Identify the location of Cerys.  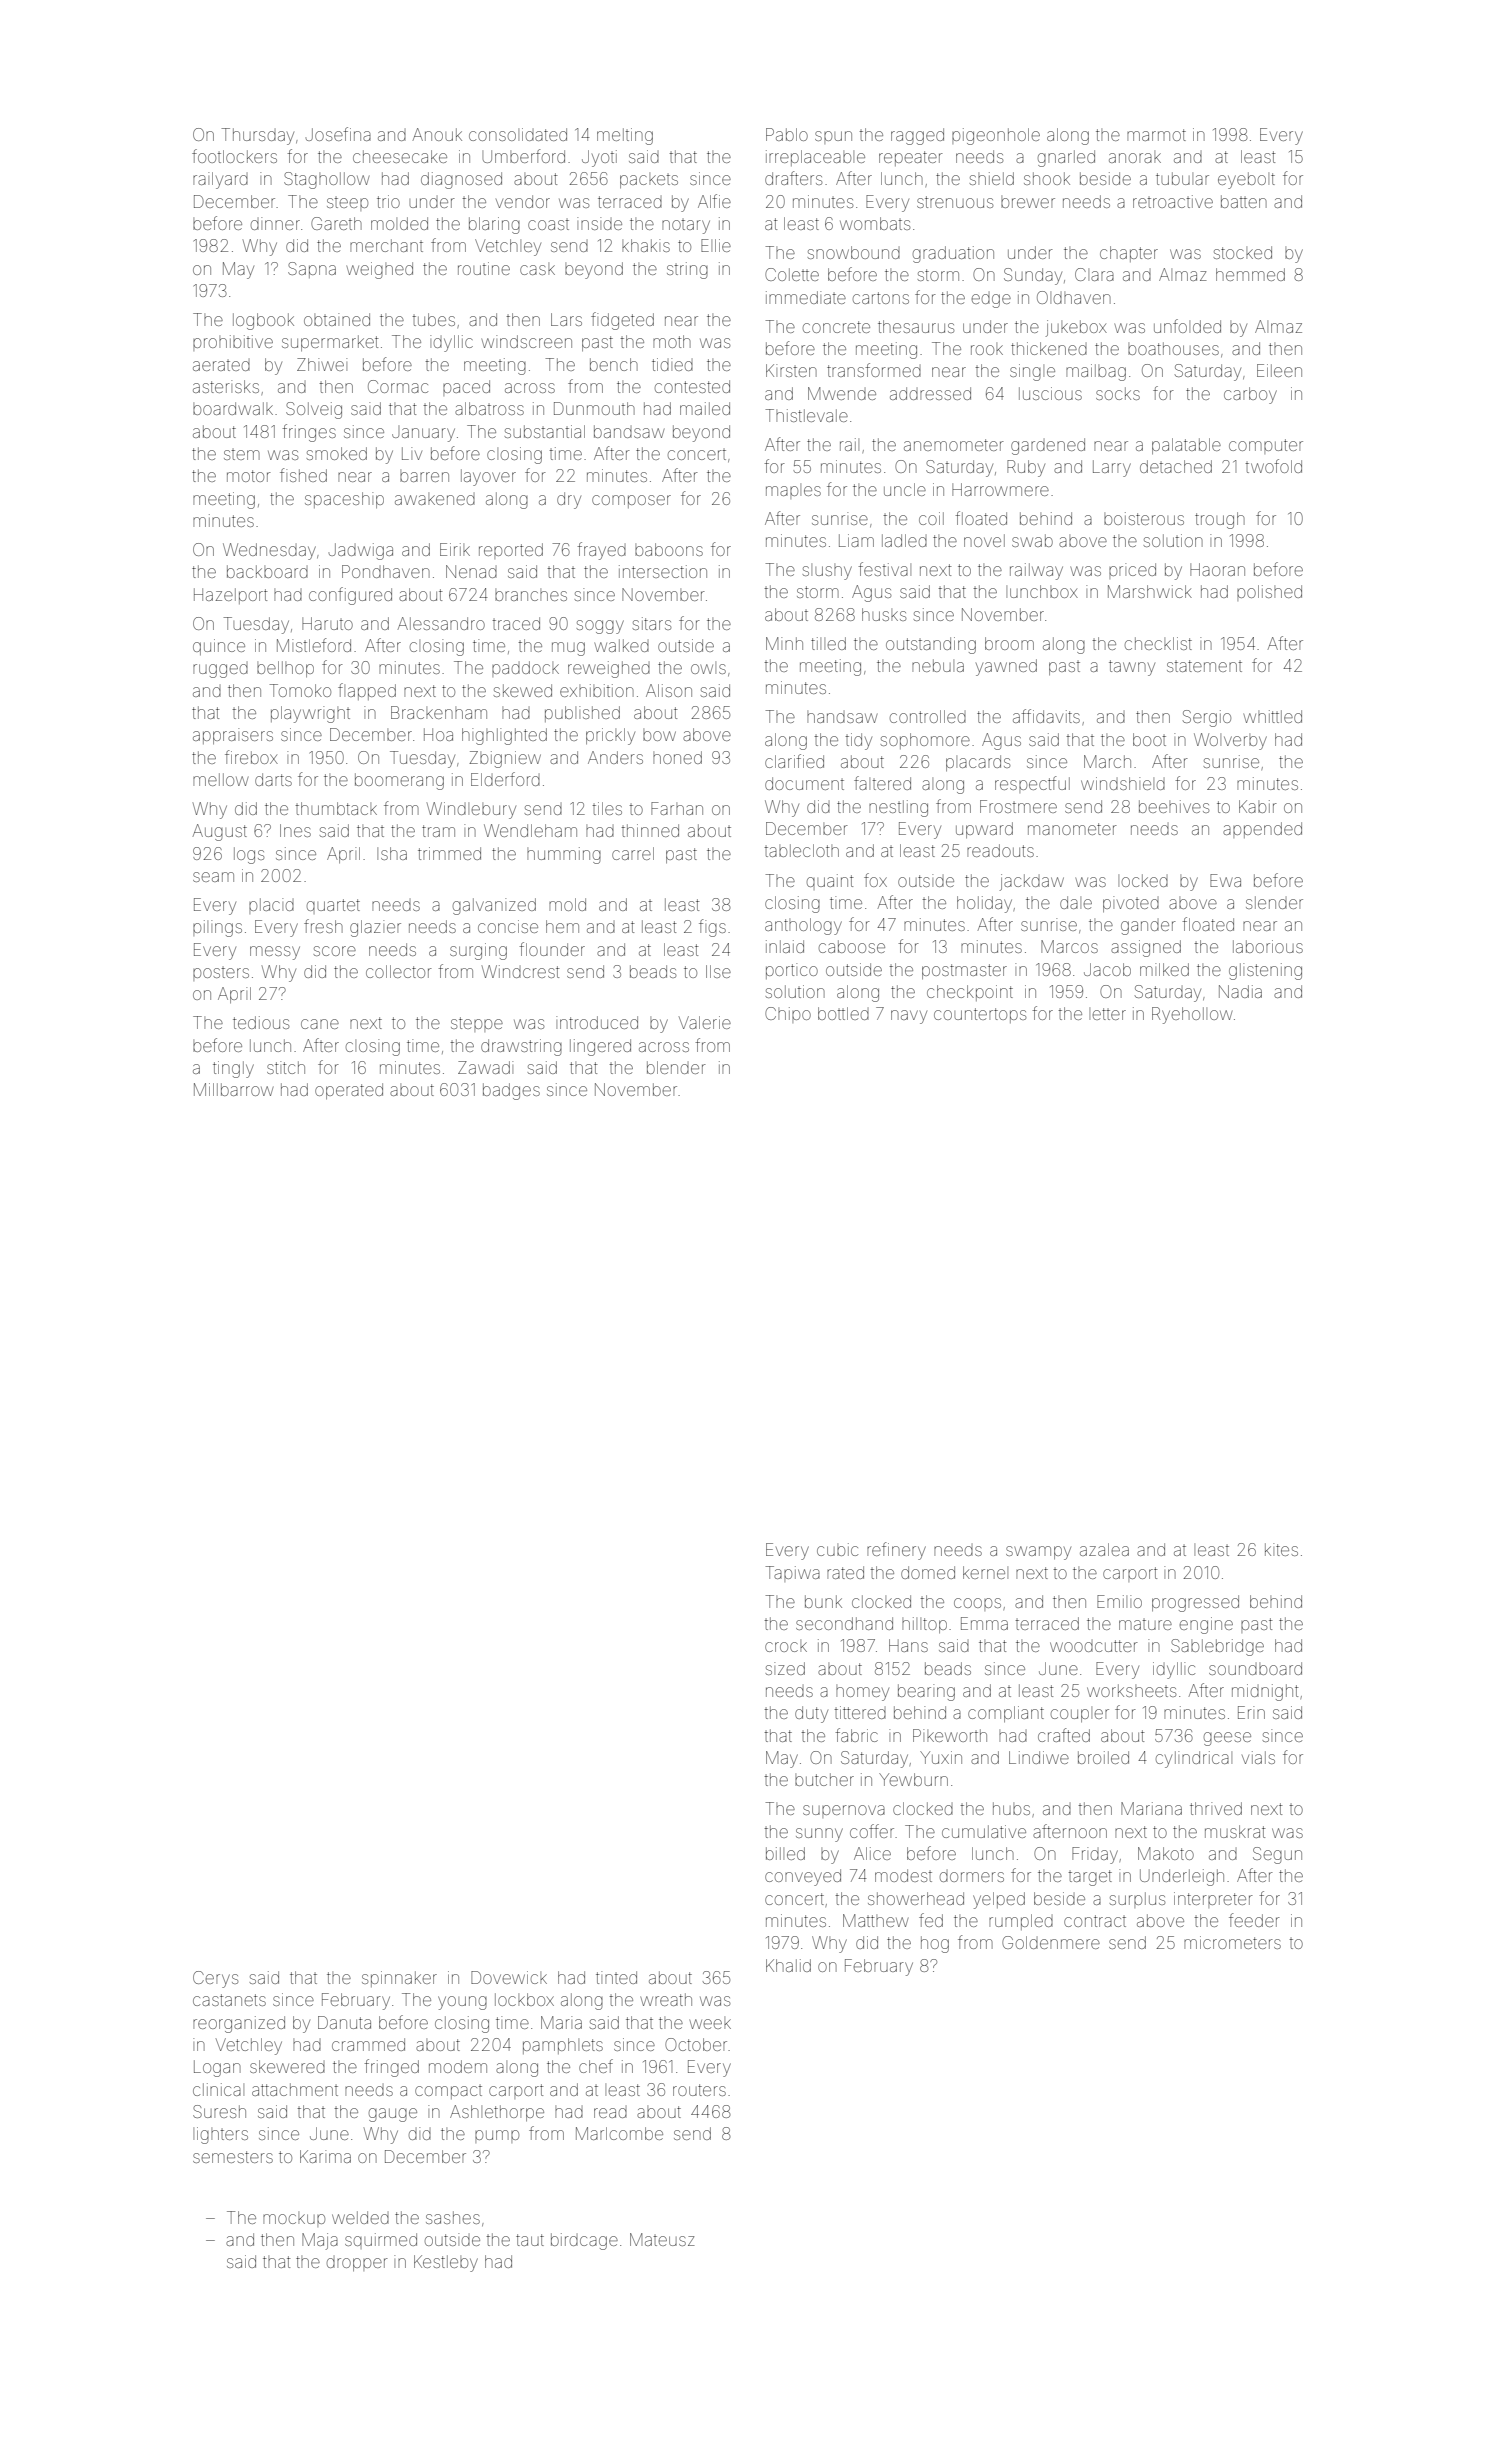
(215, 1979).
